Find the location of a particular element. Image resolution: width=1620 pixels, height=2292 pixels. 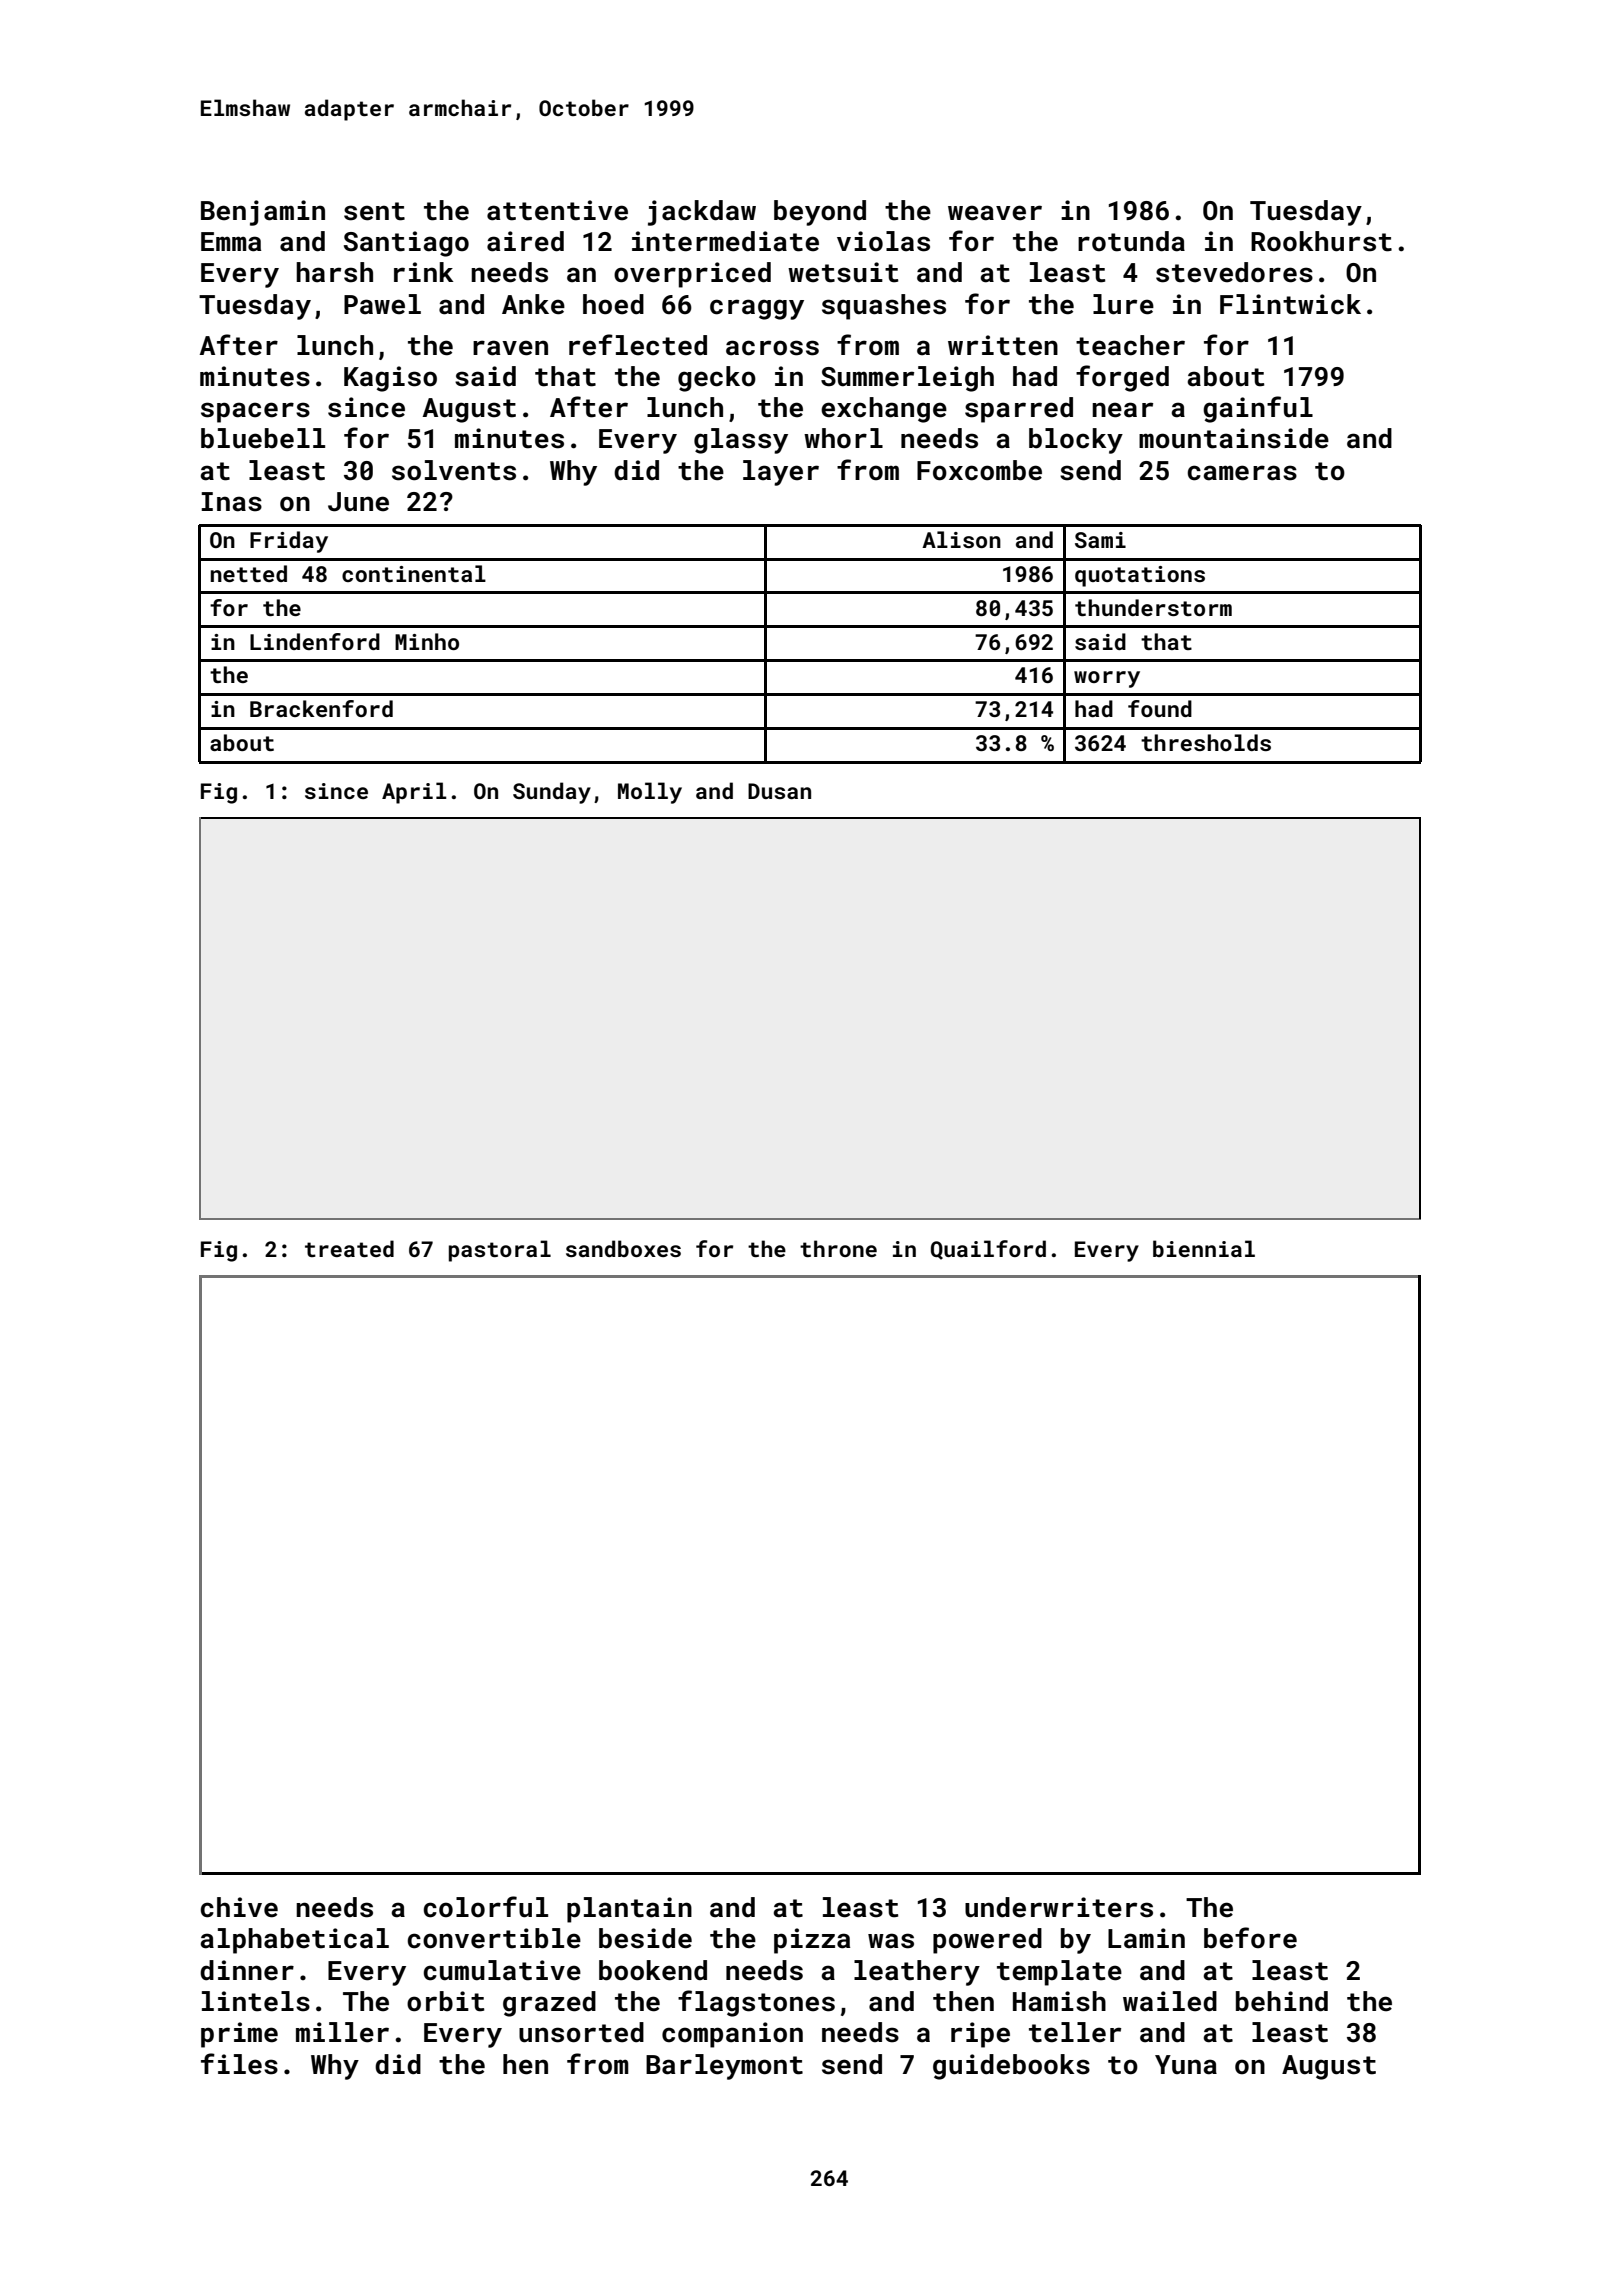

plantain is located at coordinates (629, 1910).
